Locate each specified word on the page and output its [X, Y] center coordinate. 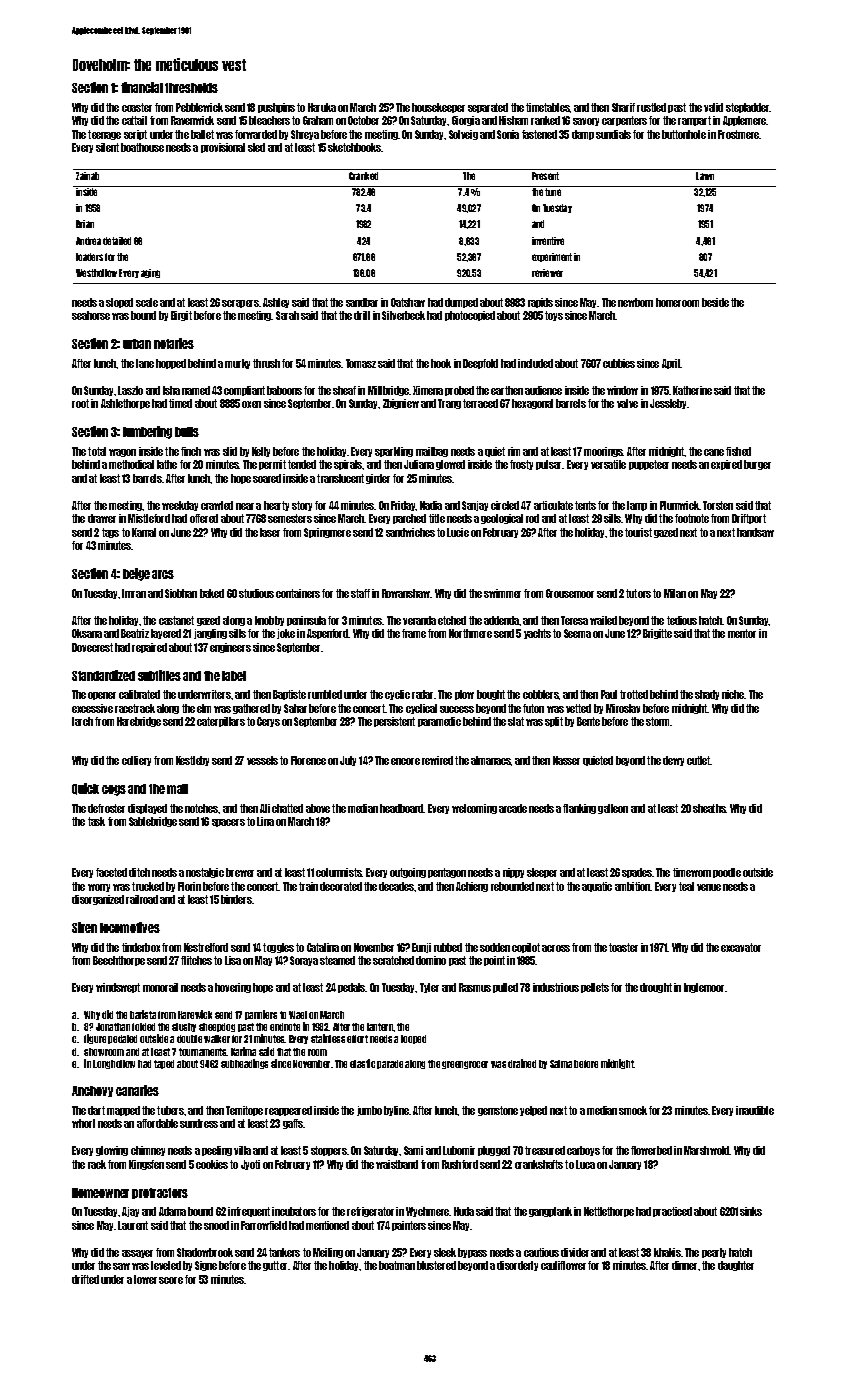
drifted [85, 1279]
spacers [228, 823]
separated [488, 108]
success [457, 709]
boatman [397, 1265]
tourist [638, 532]
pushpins [276, 108]
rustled [651, 107]
